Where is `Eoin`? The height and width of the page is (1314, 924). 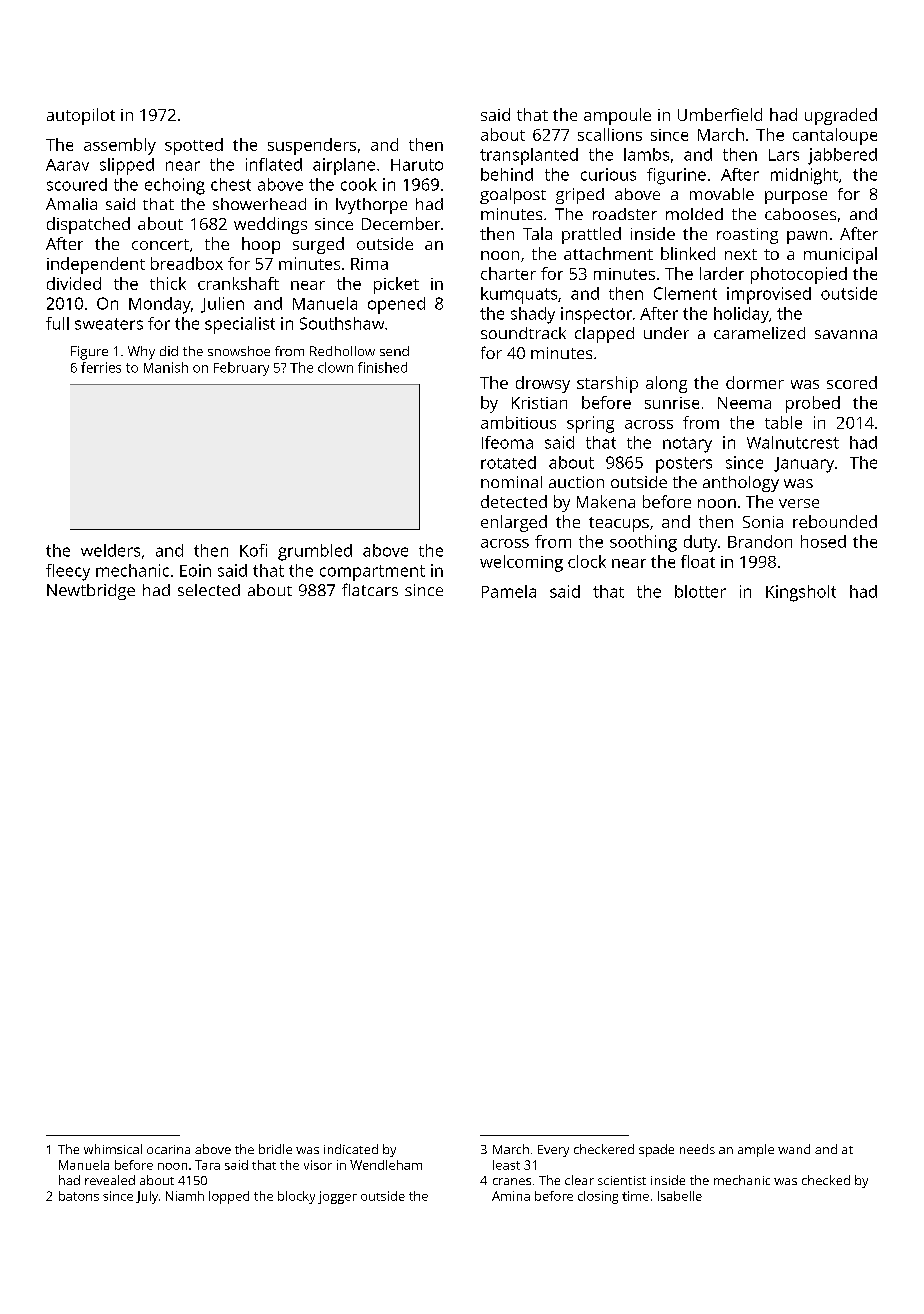 Eoin is located at coordinates (195, 570).
